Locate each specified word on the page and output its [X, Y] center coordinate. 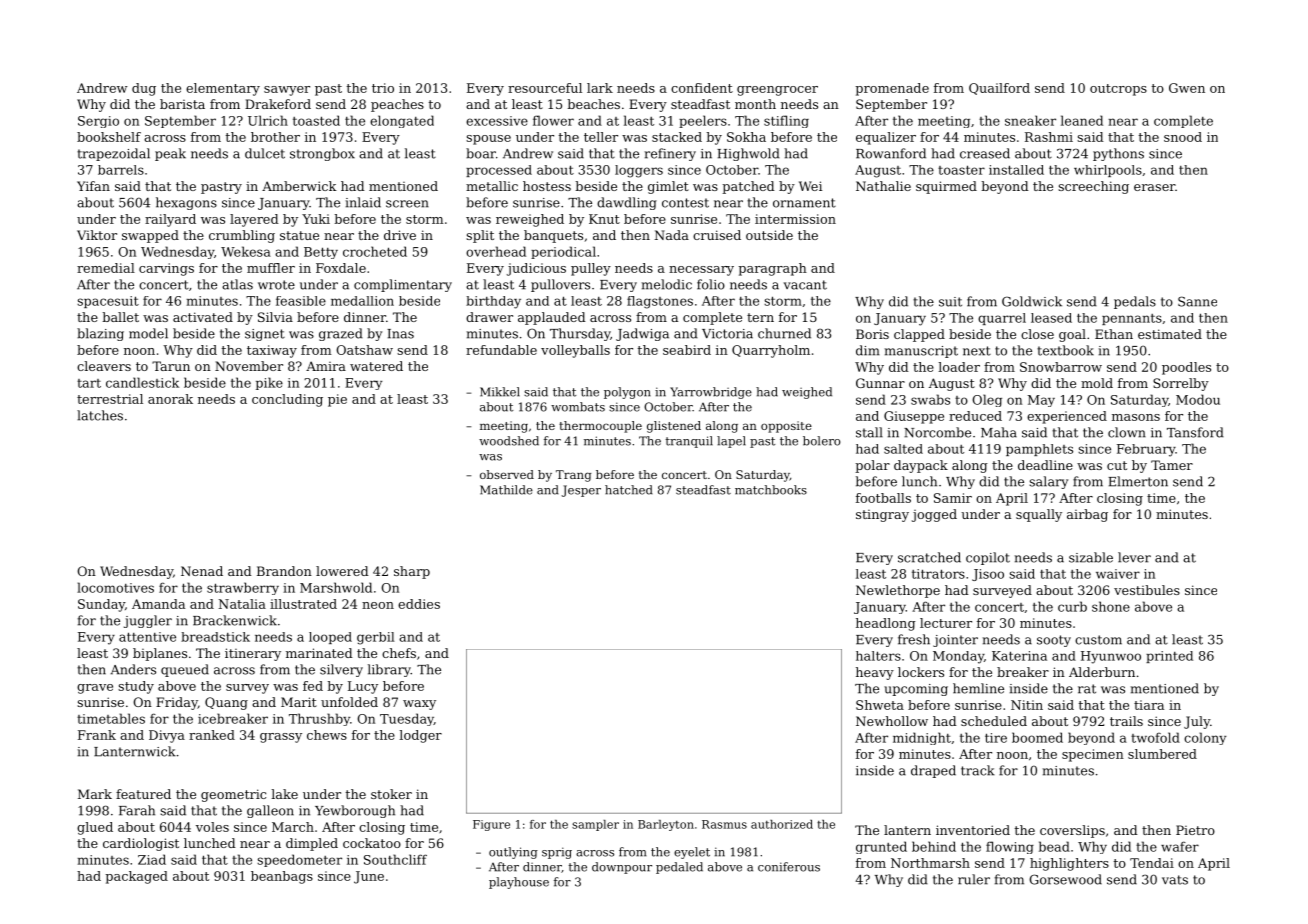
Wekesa [246, 251]
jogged [934, 515]
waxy [419, 705]
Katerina [1019, 656]
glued [95, 828]
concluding [287, 400]
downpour [622, 868]
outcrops [1118, 90]
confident [702, 88]
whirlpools [1108, 171]
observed [507, 474]
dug [144, 89]
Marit [299, 702]
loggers [639, 171]
